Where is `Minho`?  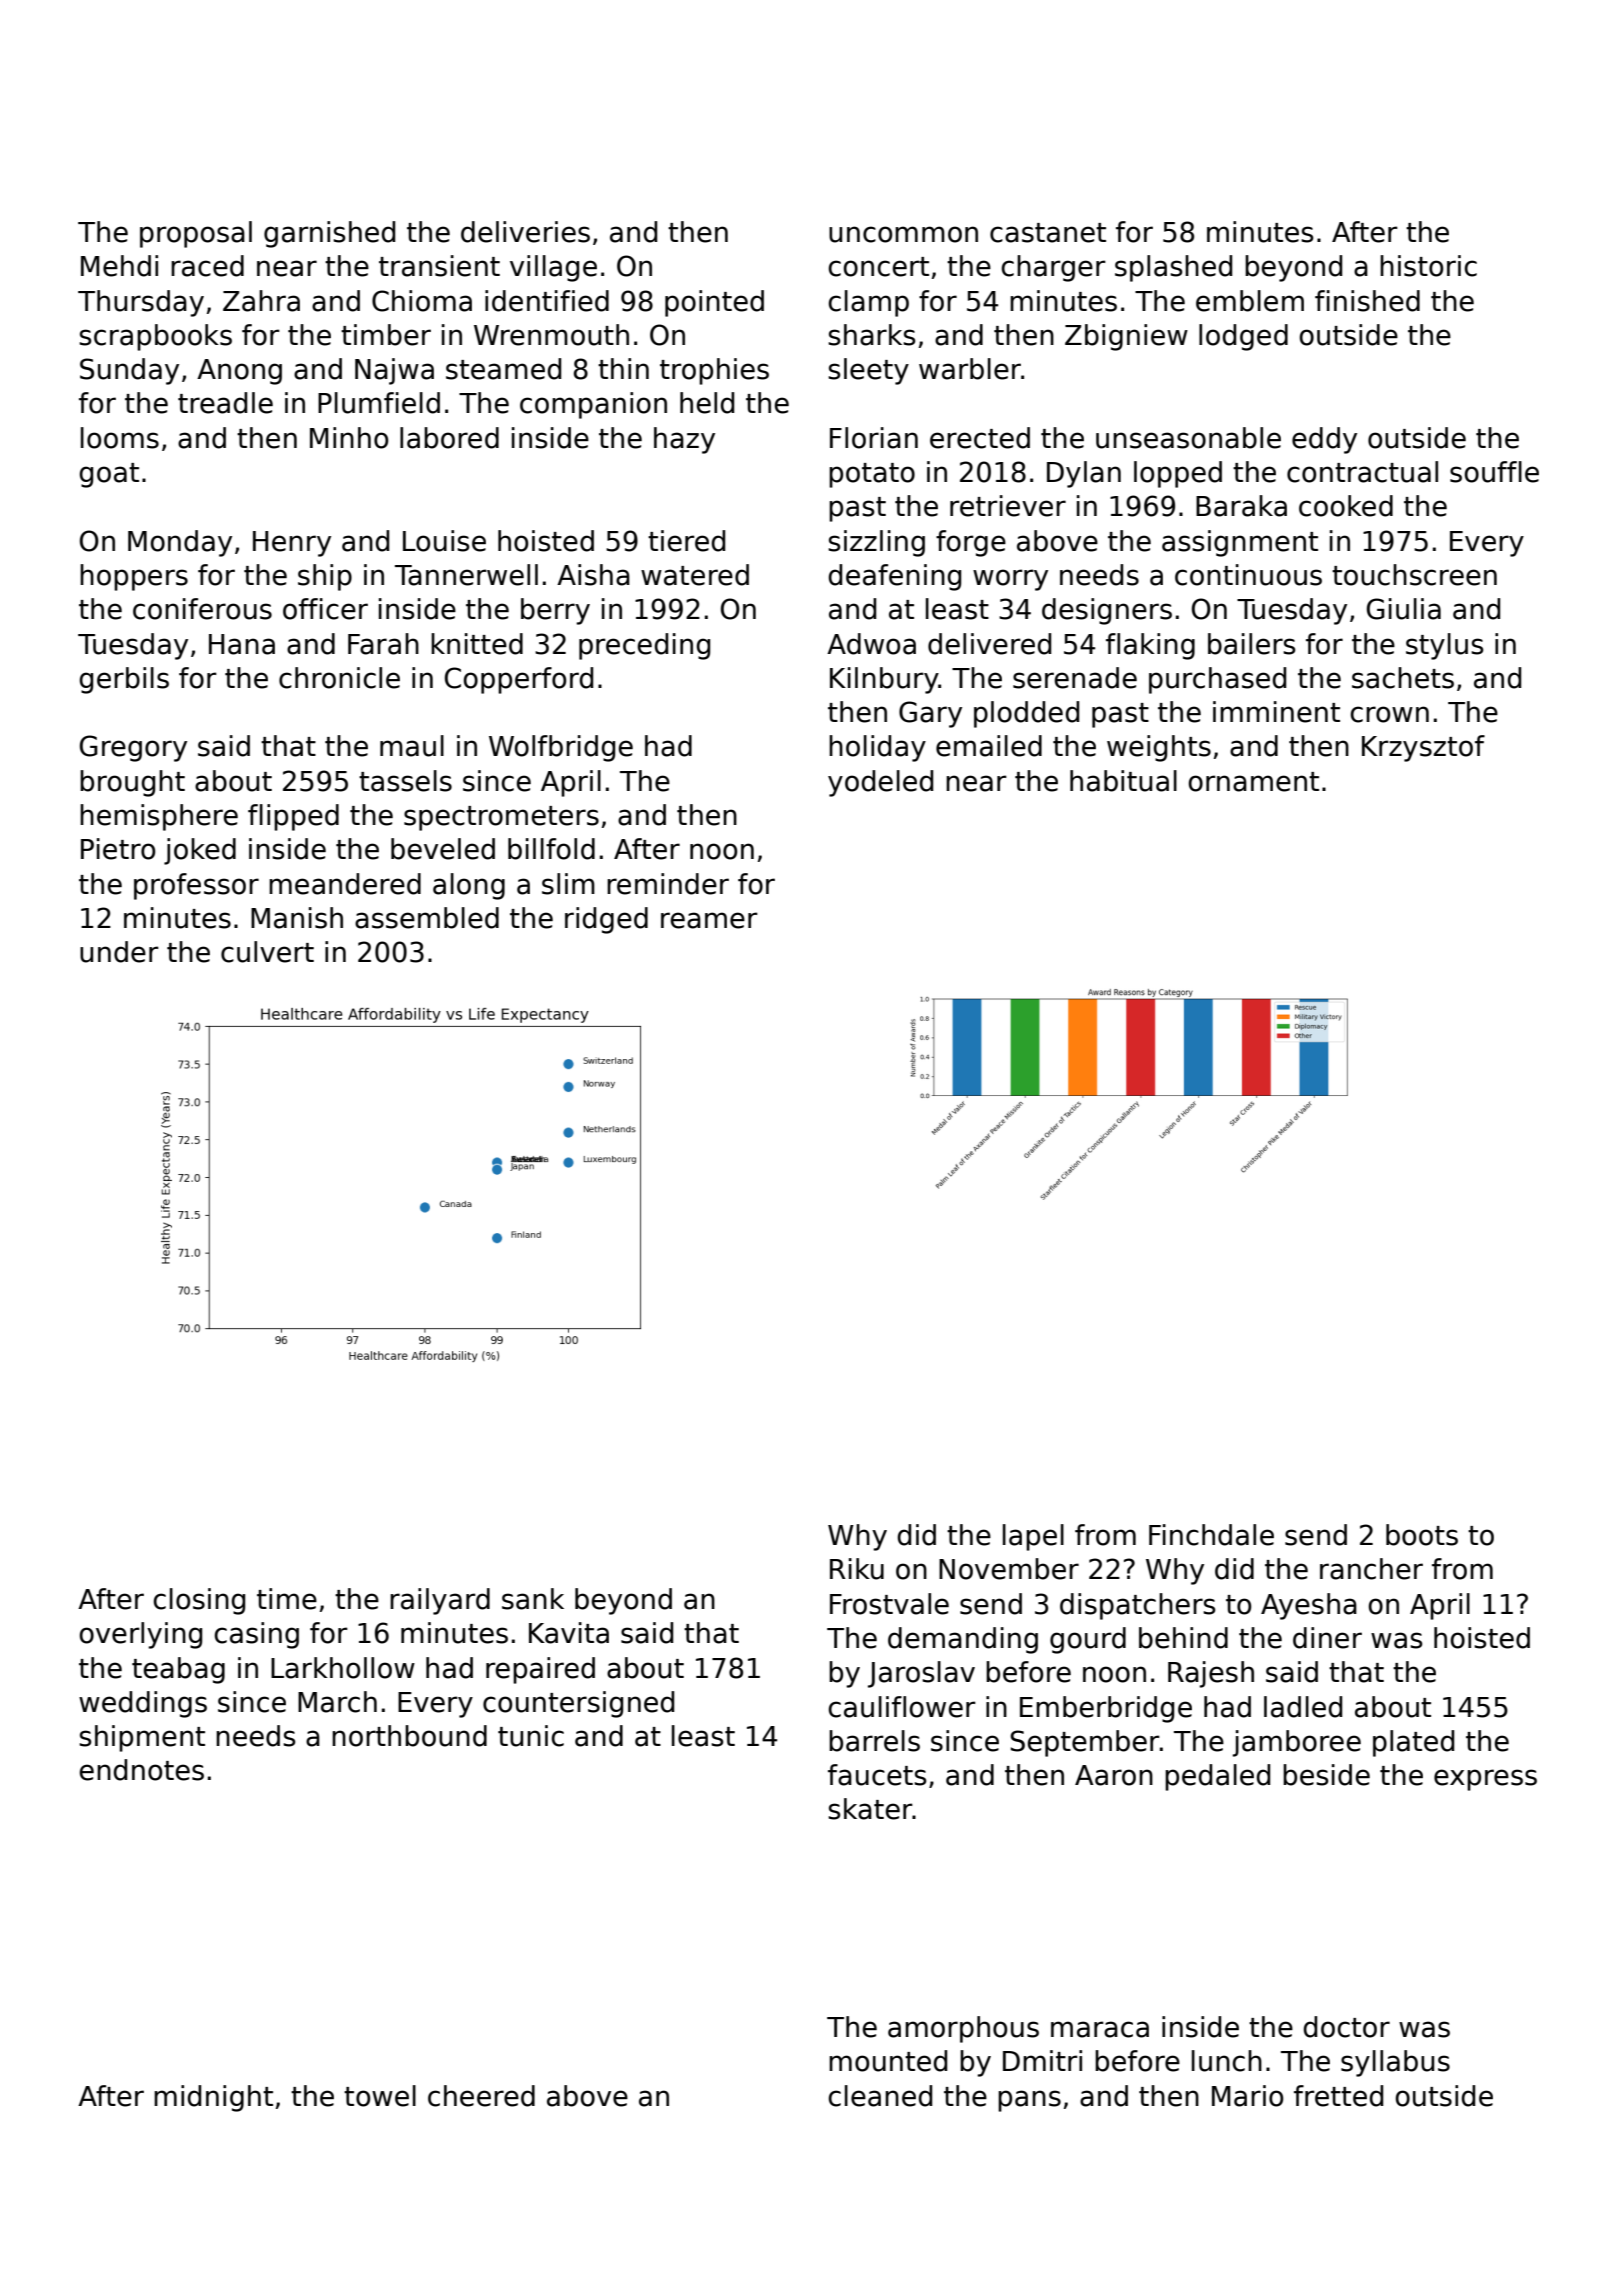
Minho is located at coordinates (349, 438).
